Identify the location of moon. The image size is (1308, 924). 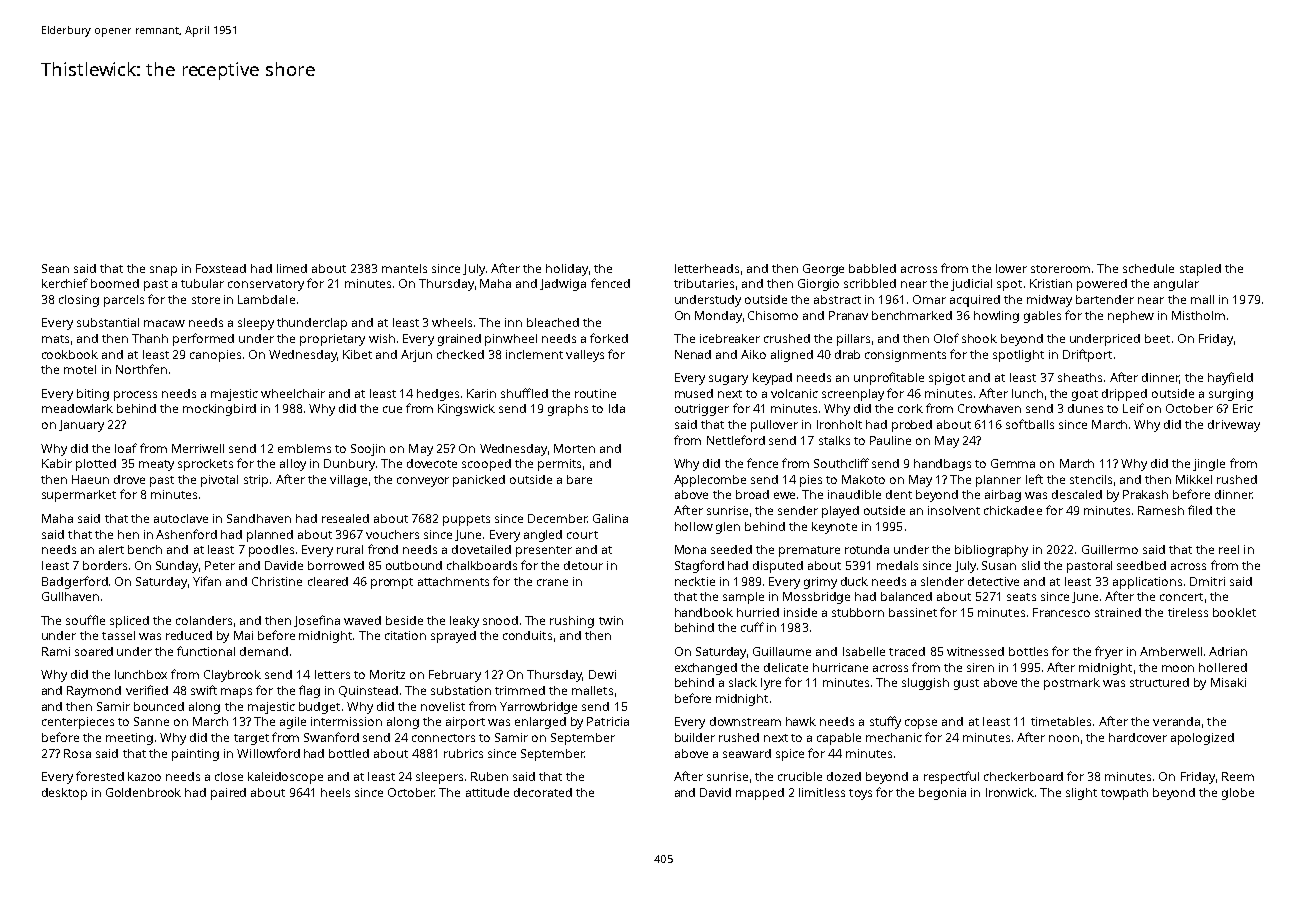
(1178, 668).
